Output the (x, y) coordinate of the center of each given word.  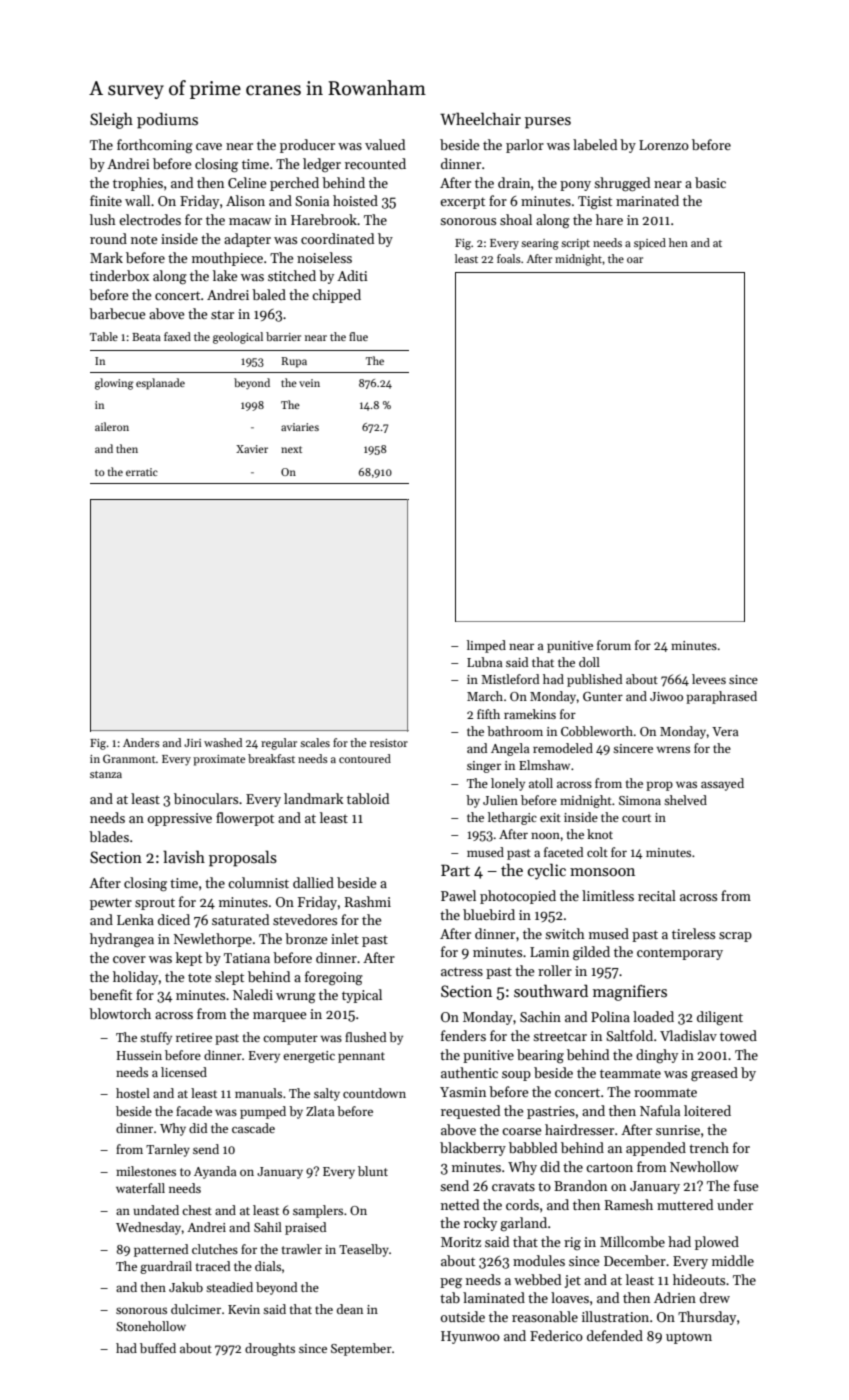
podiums (167, 120)
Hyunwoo (470, 1337)
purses (548, 123)
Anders (141, 742)
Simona (640, 800)
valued (385, 144)
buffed (158, 1348)
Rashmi (368, 901)
